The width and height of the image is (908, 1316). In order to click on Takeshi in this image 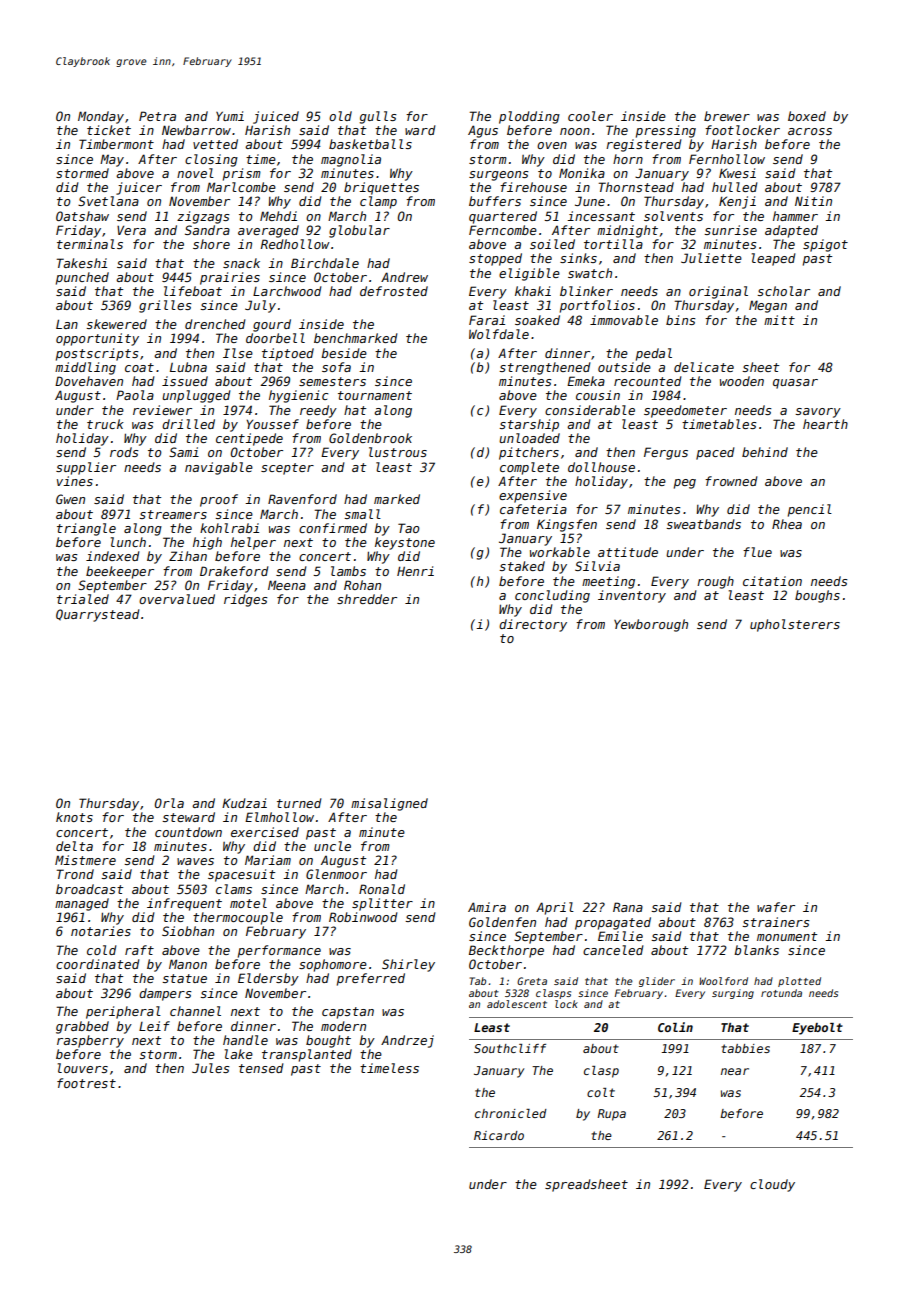, I will do `click(82, 263)`.
